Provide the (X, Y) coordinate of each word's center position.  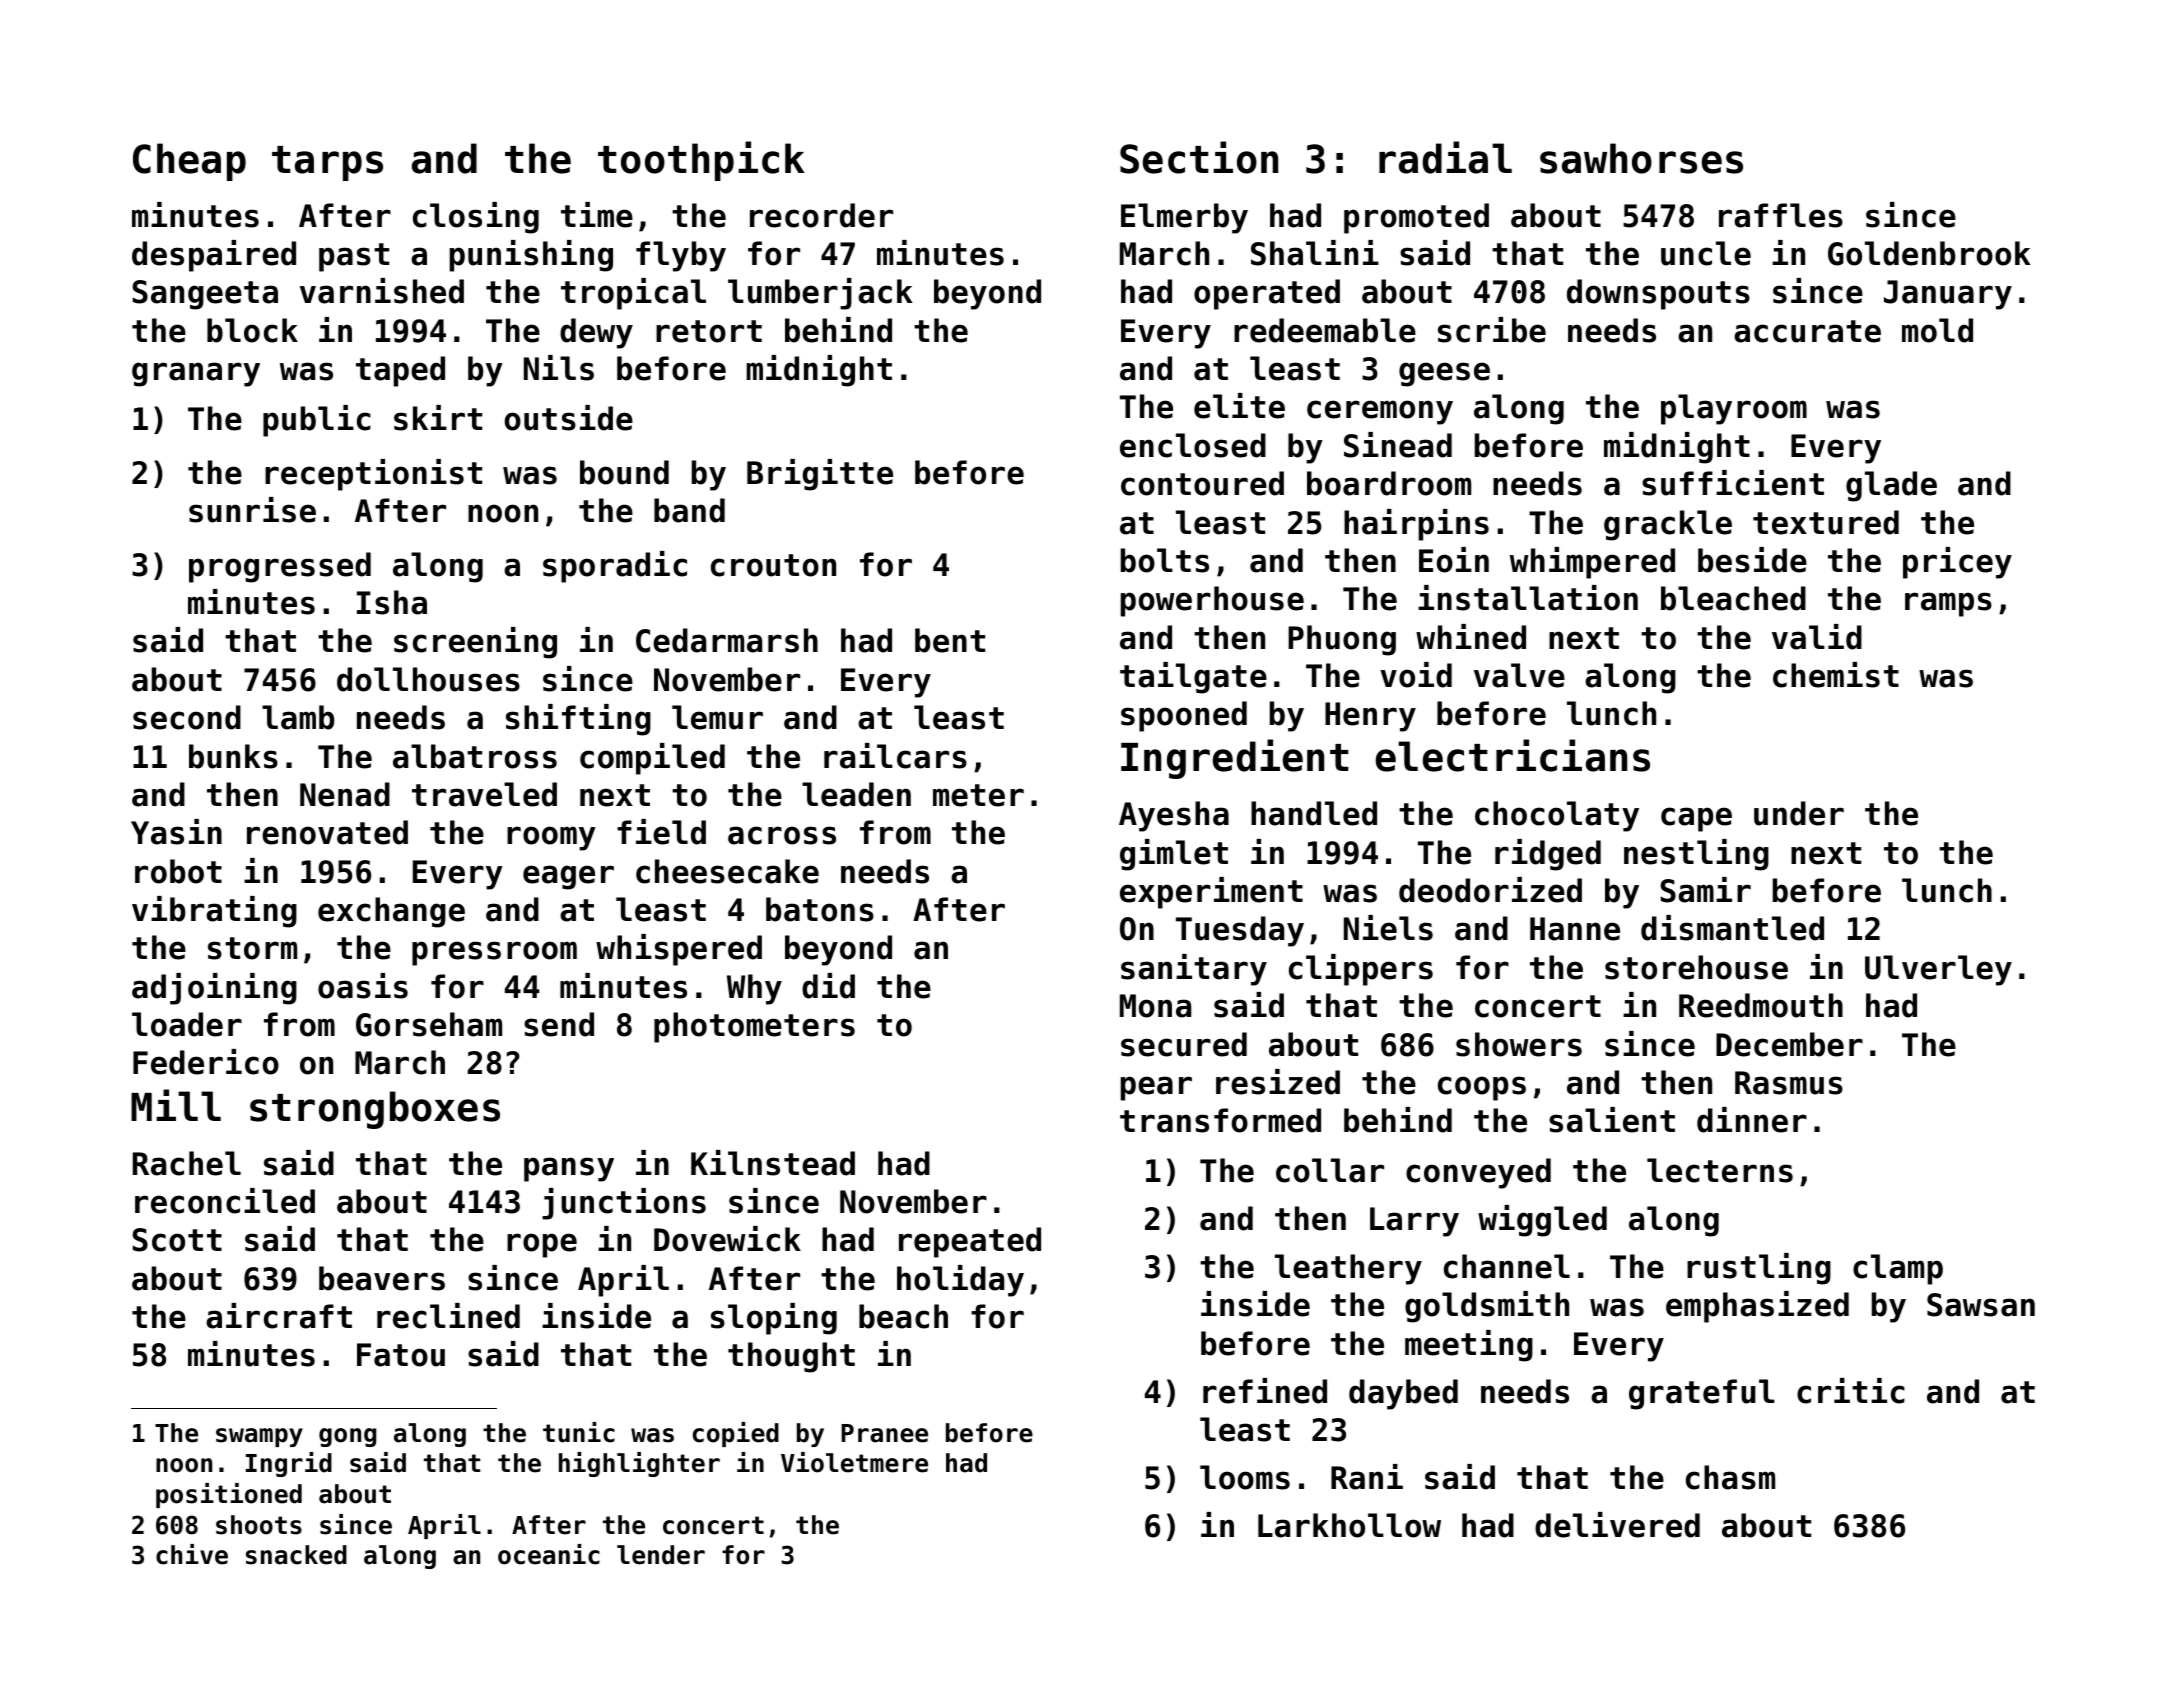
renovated (327, 832)
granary (196, 374)
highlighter (639, 1464)
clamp (1898, 1269)
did (828, 986)
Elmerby (1184, 218)
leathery (1348, 1269)
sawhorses (1641, 158)
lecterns (1720, 1170)
